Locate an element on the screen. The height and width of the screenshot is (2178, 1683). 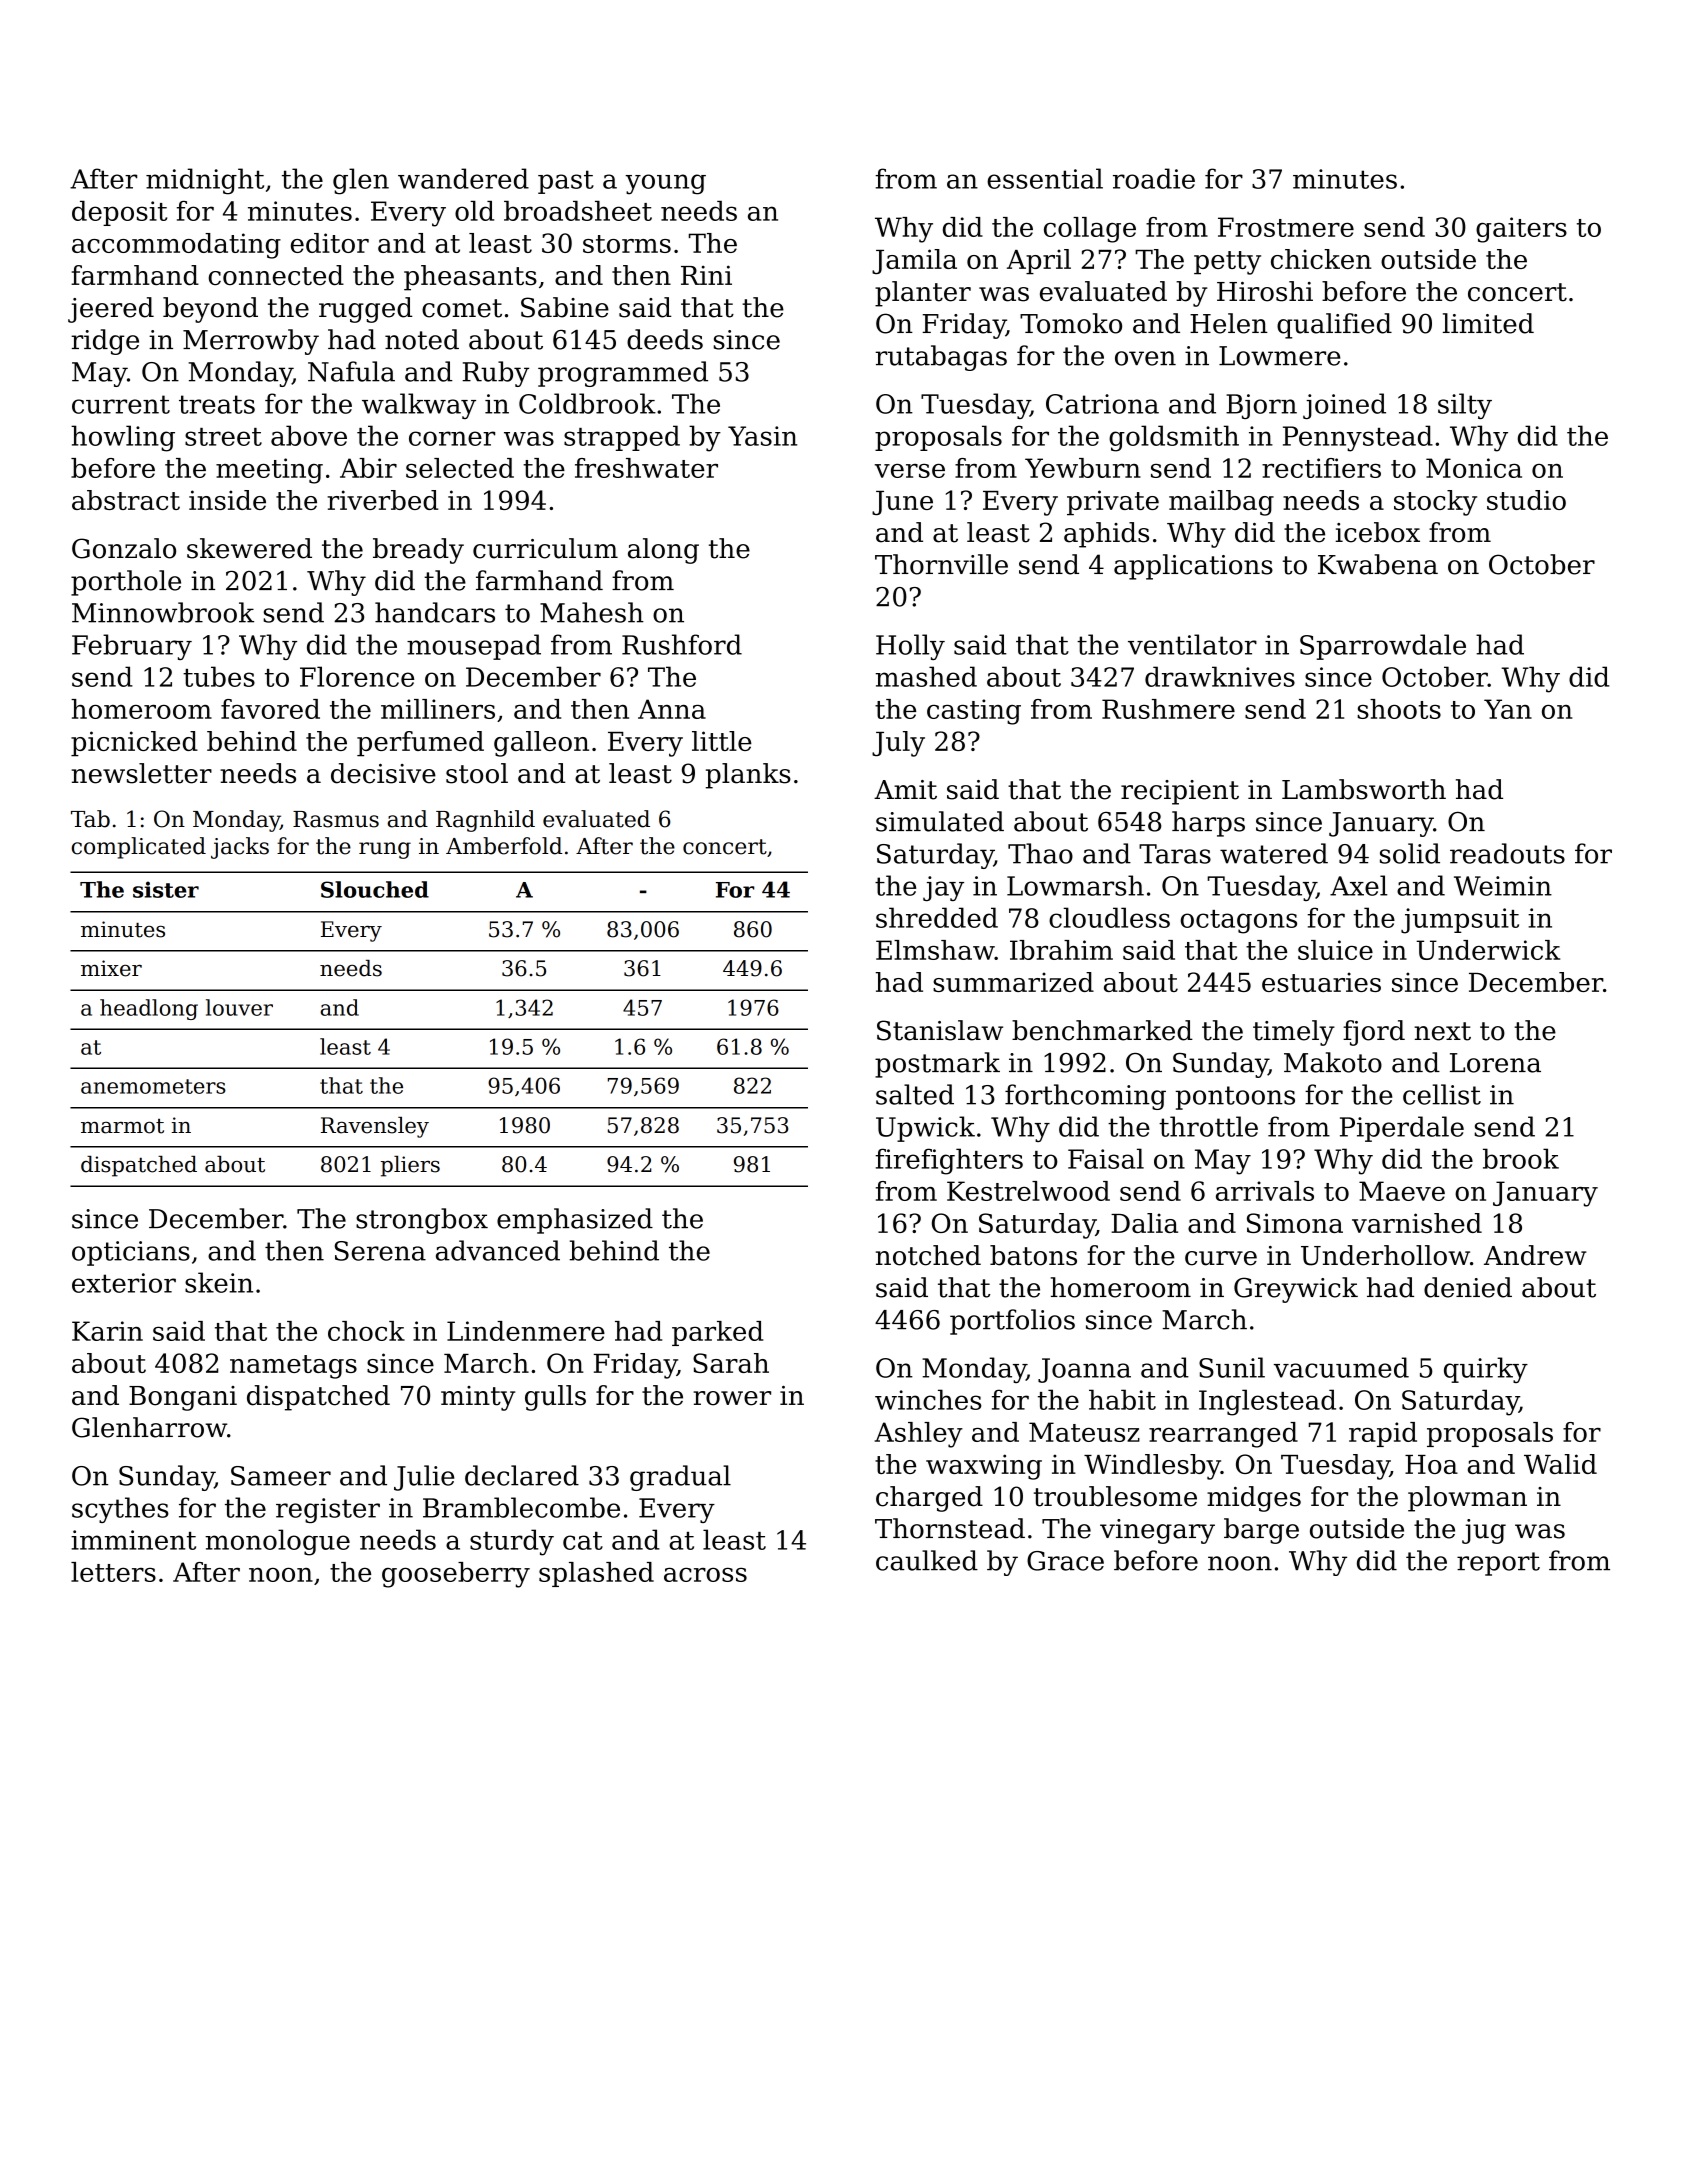
waxwing is located at coordinates (984, 1467).
